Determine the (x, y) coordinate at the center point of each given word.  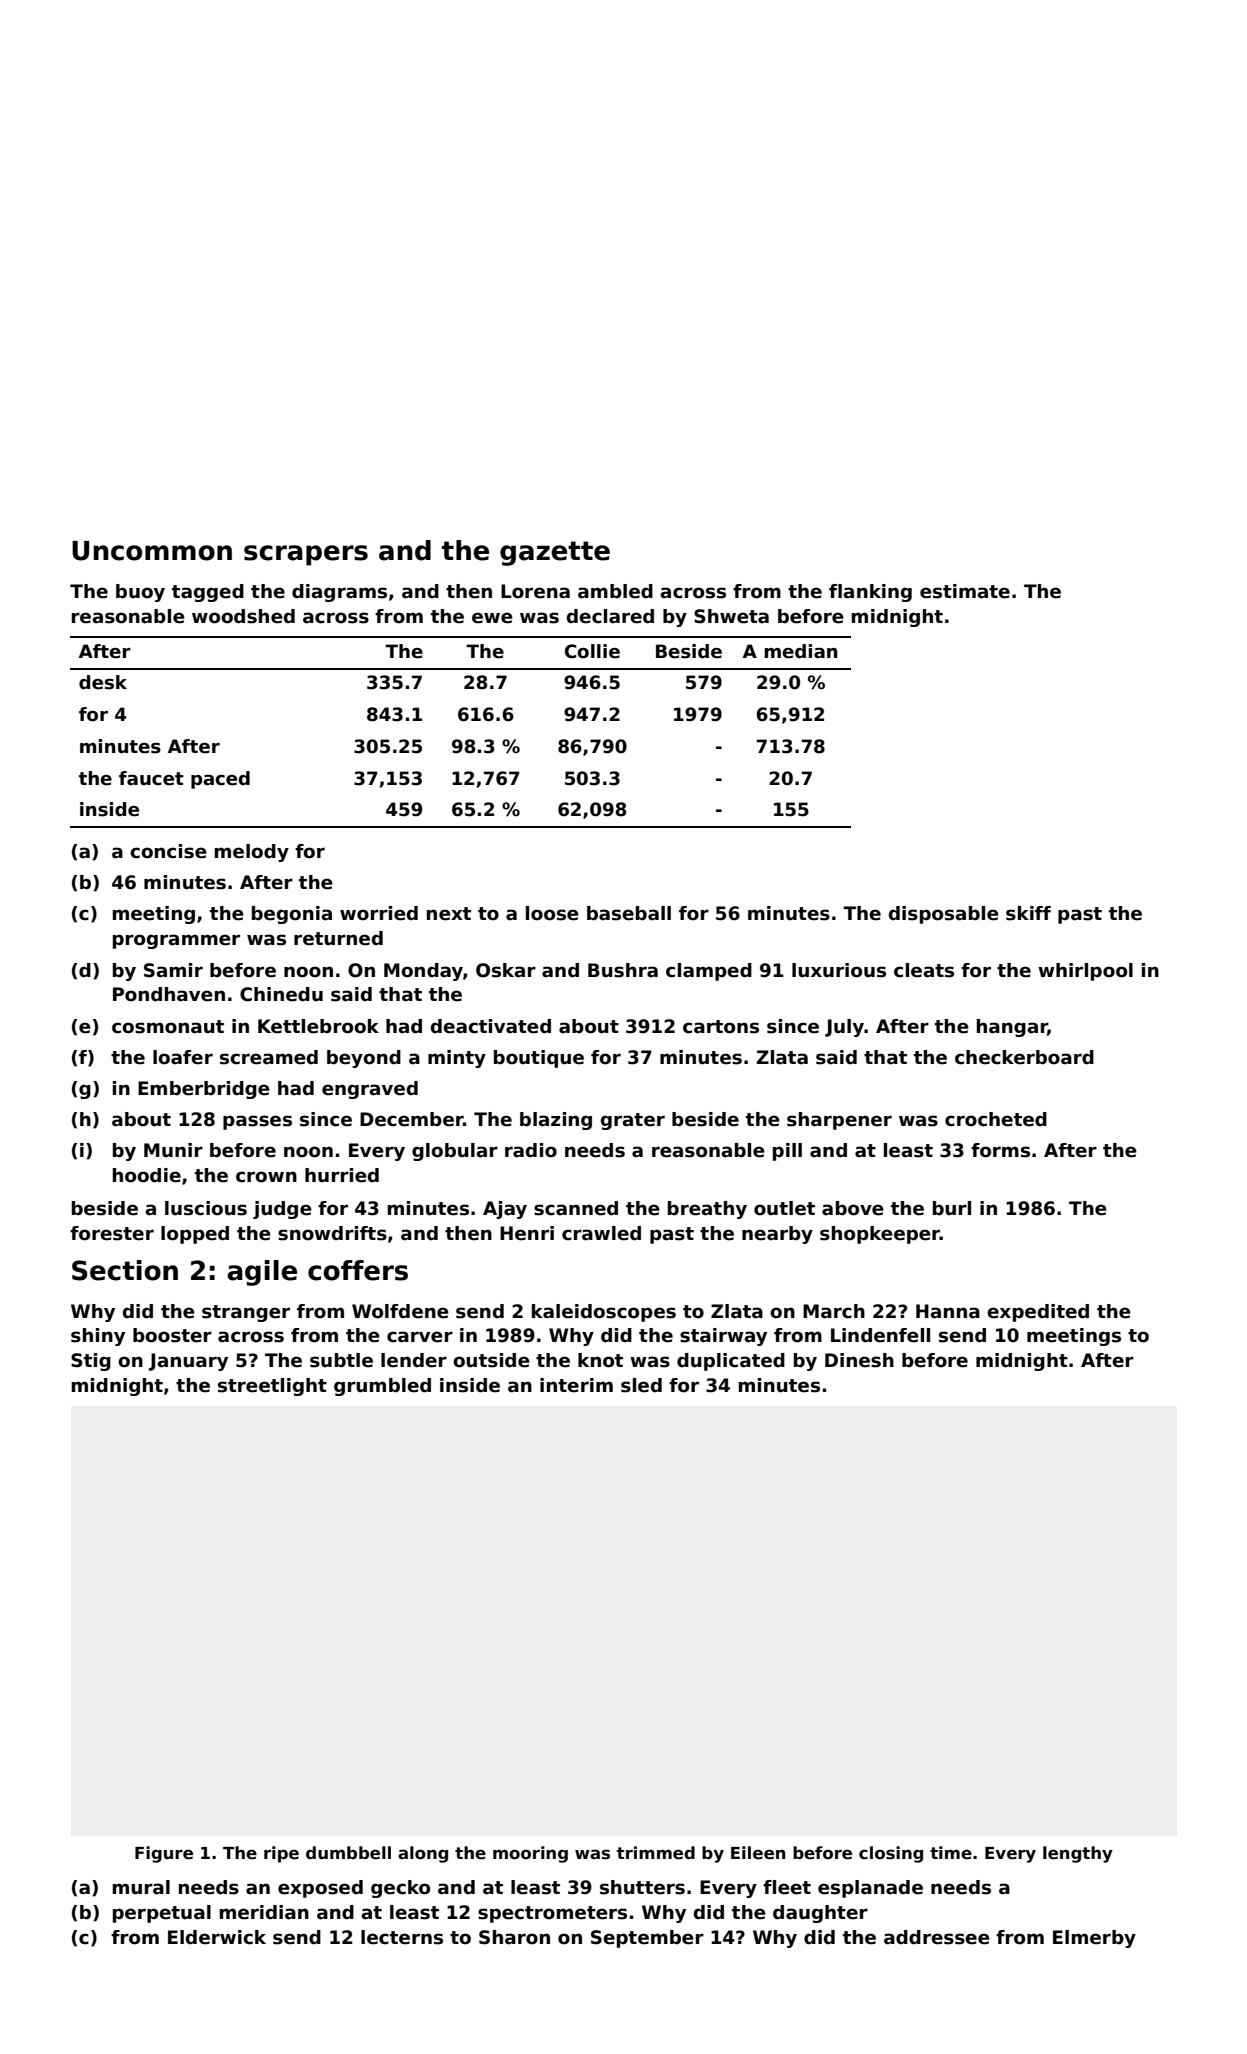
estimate (965, 591)
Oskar (506, 970)
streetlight (272, 1387)
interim (576, 1385)
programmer (176, 941)
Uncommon (152, 551)
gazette (555, 553)
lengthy (1078, 1854)
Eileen (758, 1853)
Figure (164, 1854)
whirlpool (1085, 972)
